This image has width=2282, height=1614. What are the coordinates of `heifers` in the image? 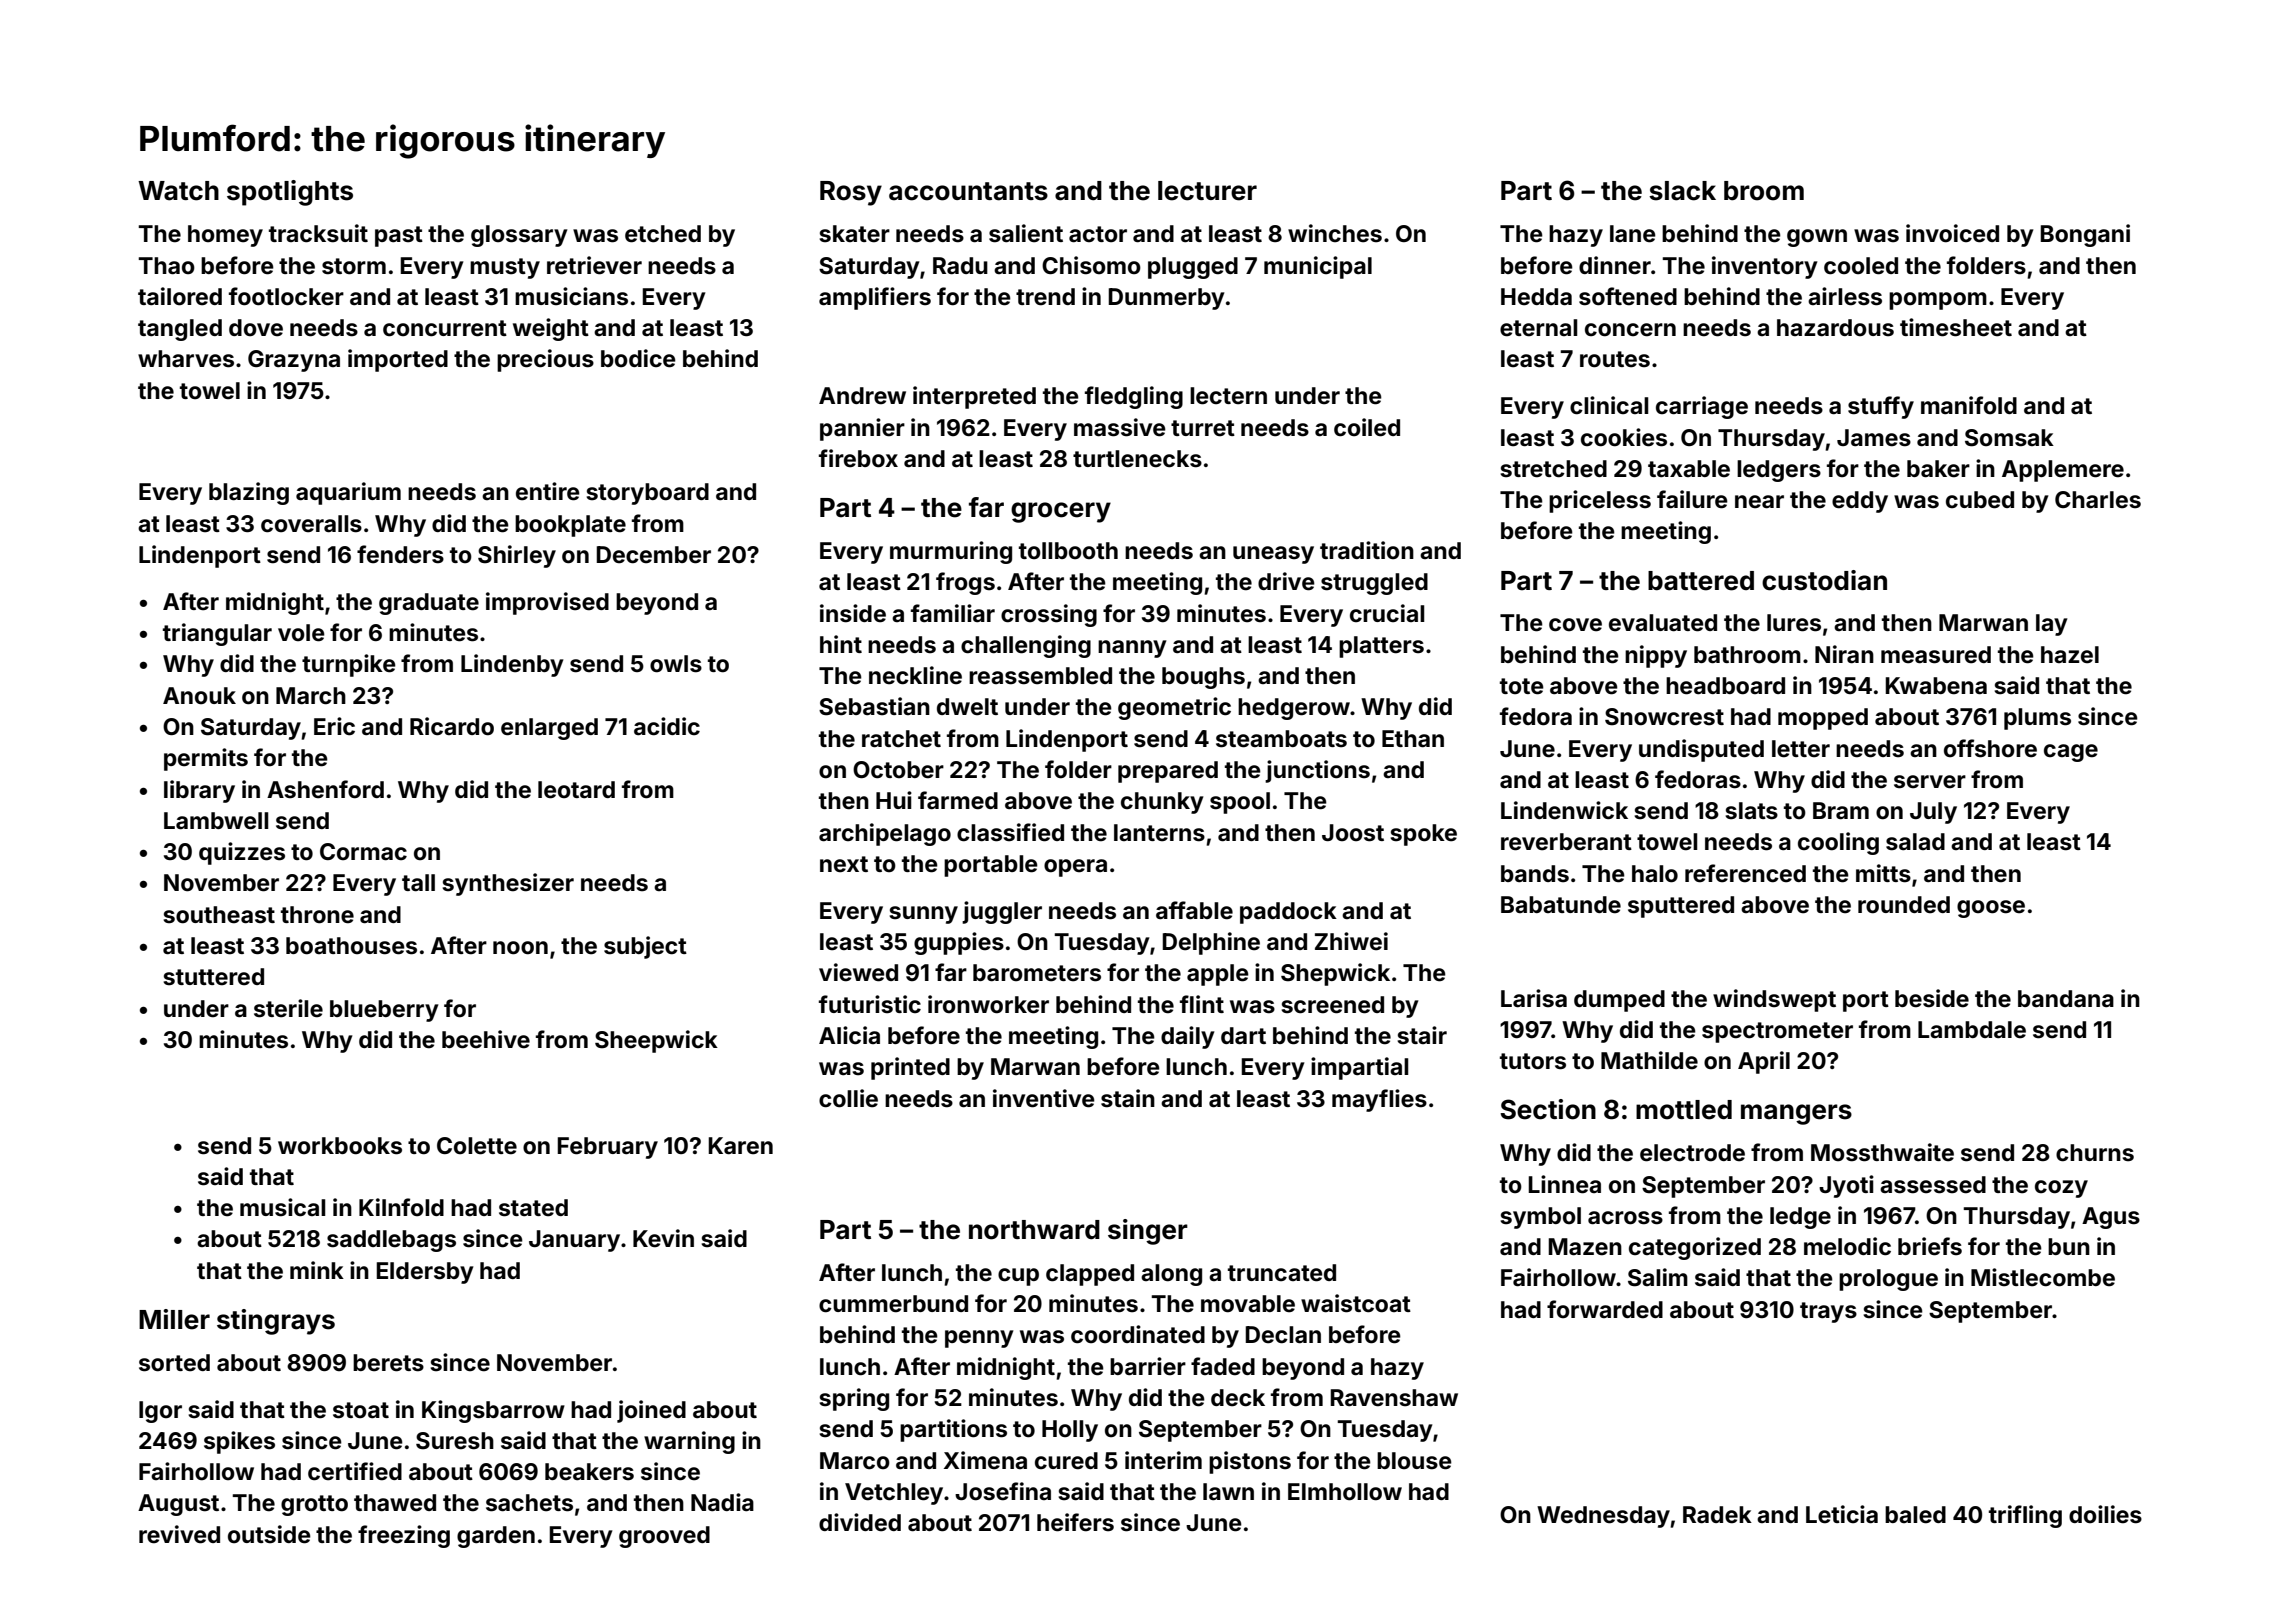 It's located at (1075, 1522).
